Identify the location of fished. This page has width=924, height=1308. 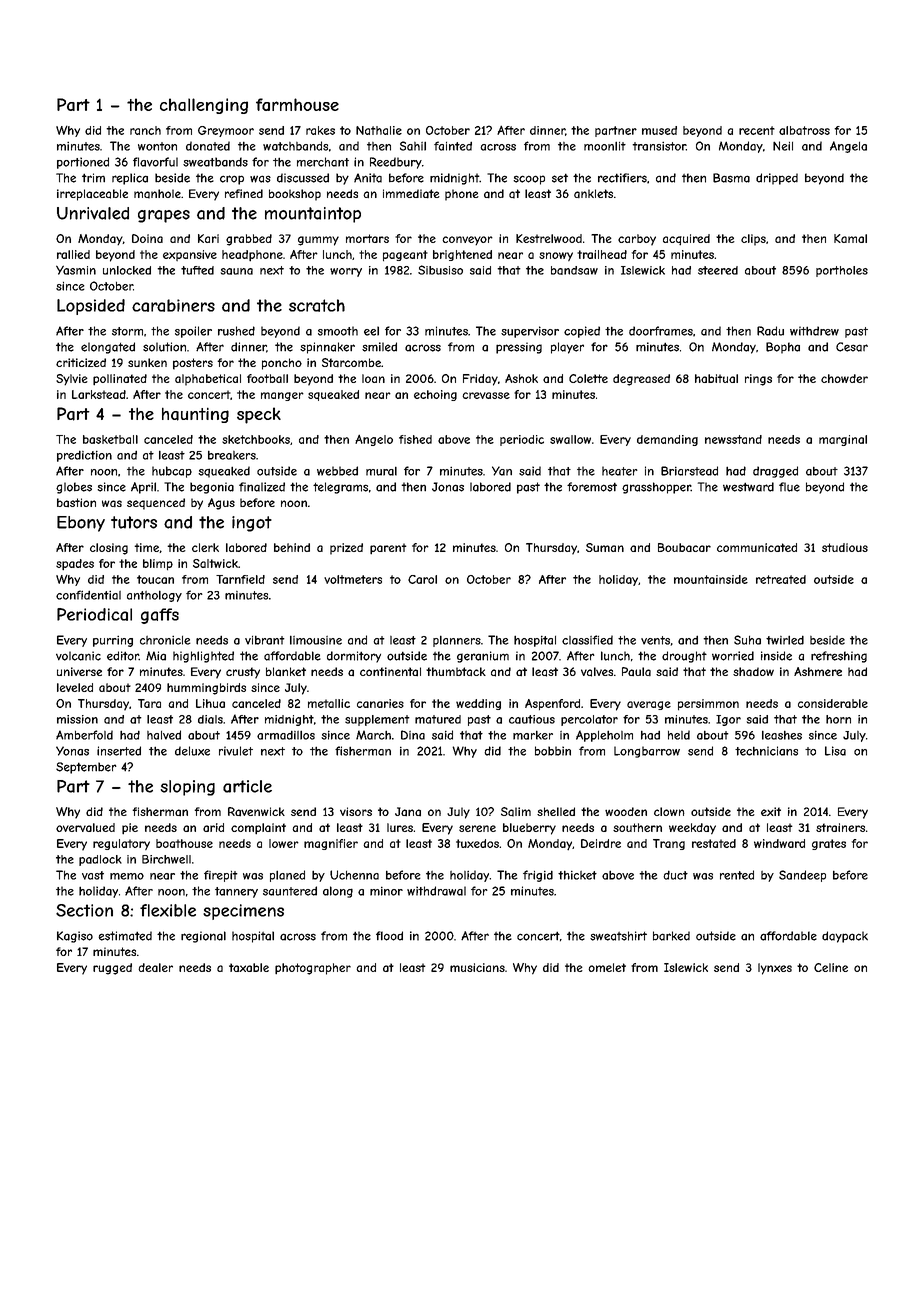
(415, 439).
